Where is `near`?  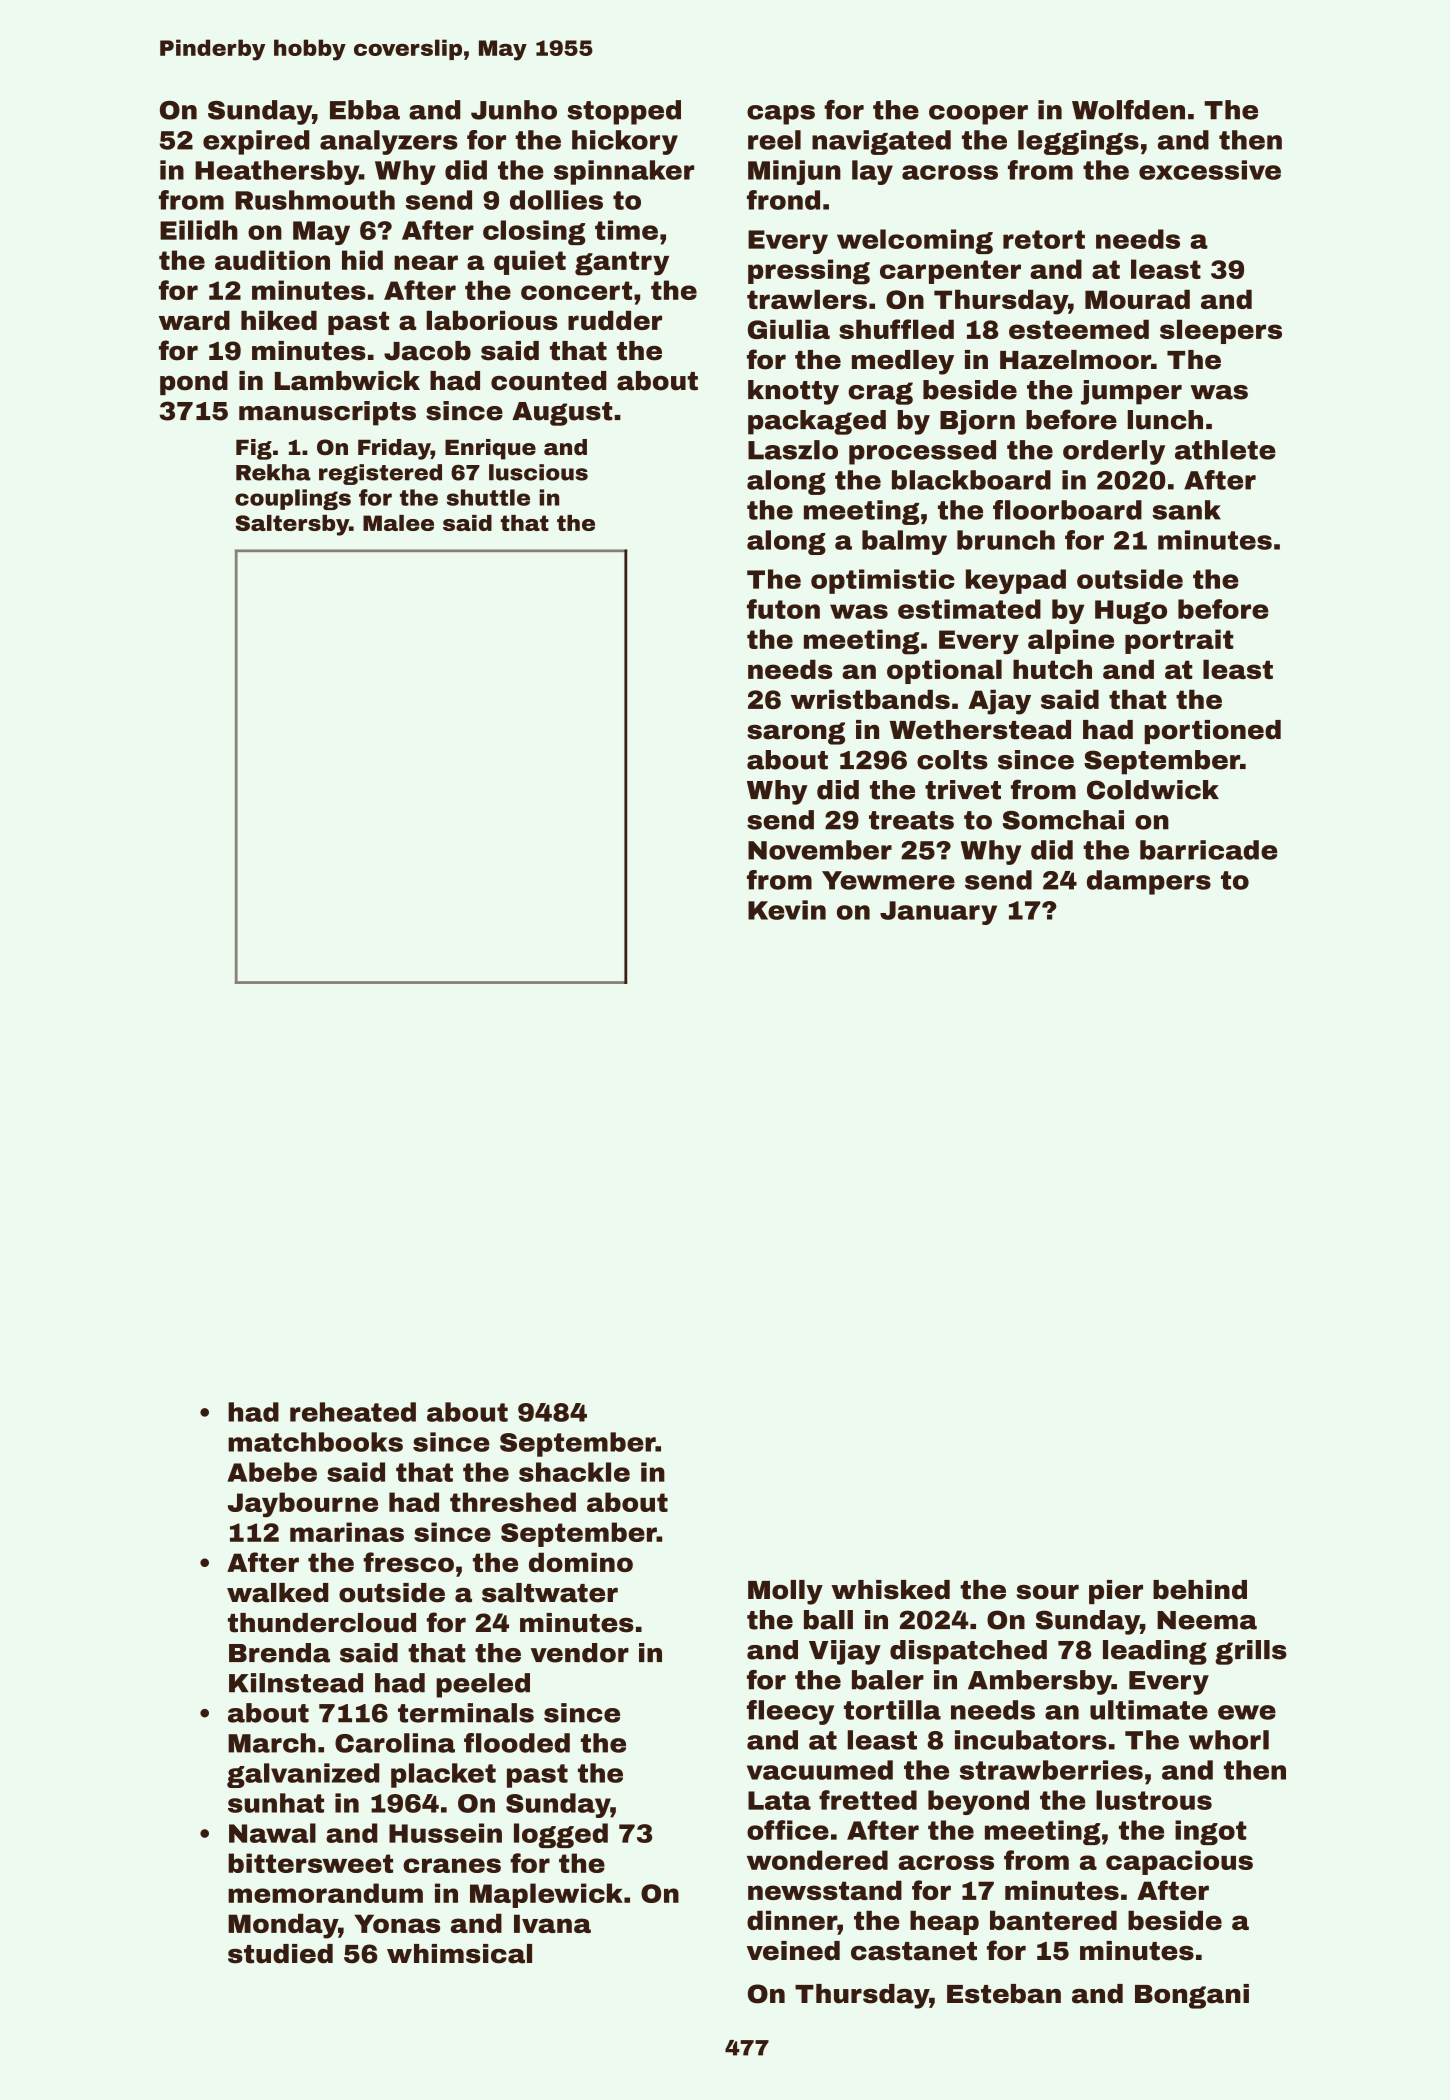
near is located at coordinates (426, 262).
